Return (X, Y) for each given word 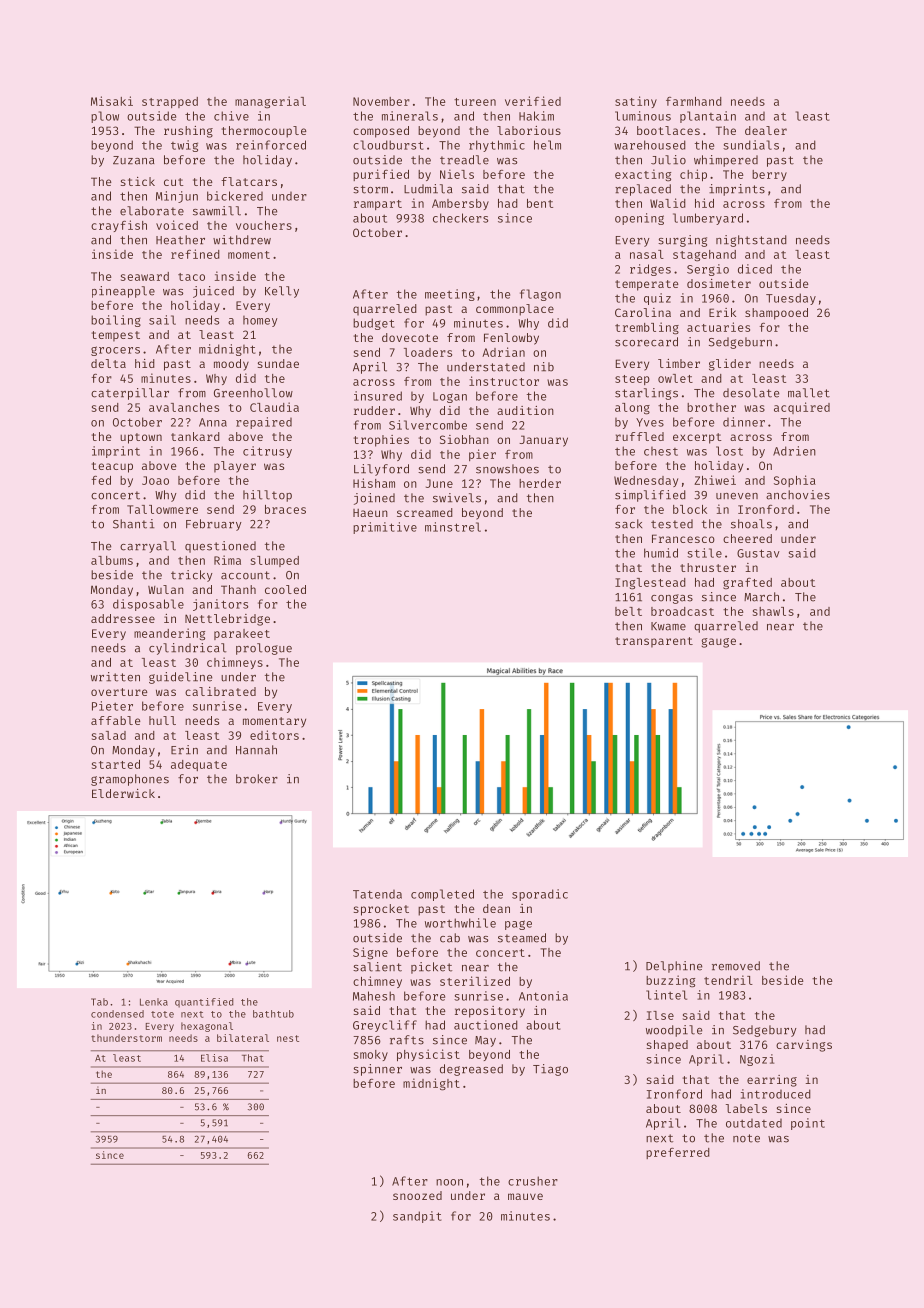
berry (769, 175)
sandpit (417, 1217)
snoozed (417, 1195)
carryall (148, 547)
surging (682, 241)
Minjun (177, 197)
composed (381, 132)
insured (378, 396)
